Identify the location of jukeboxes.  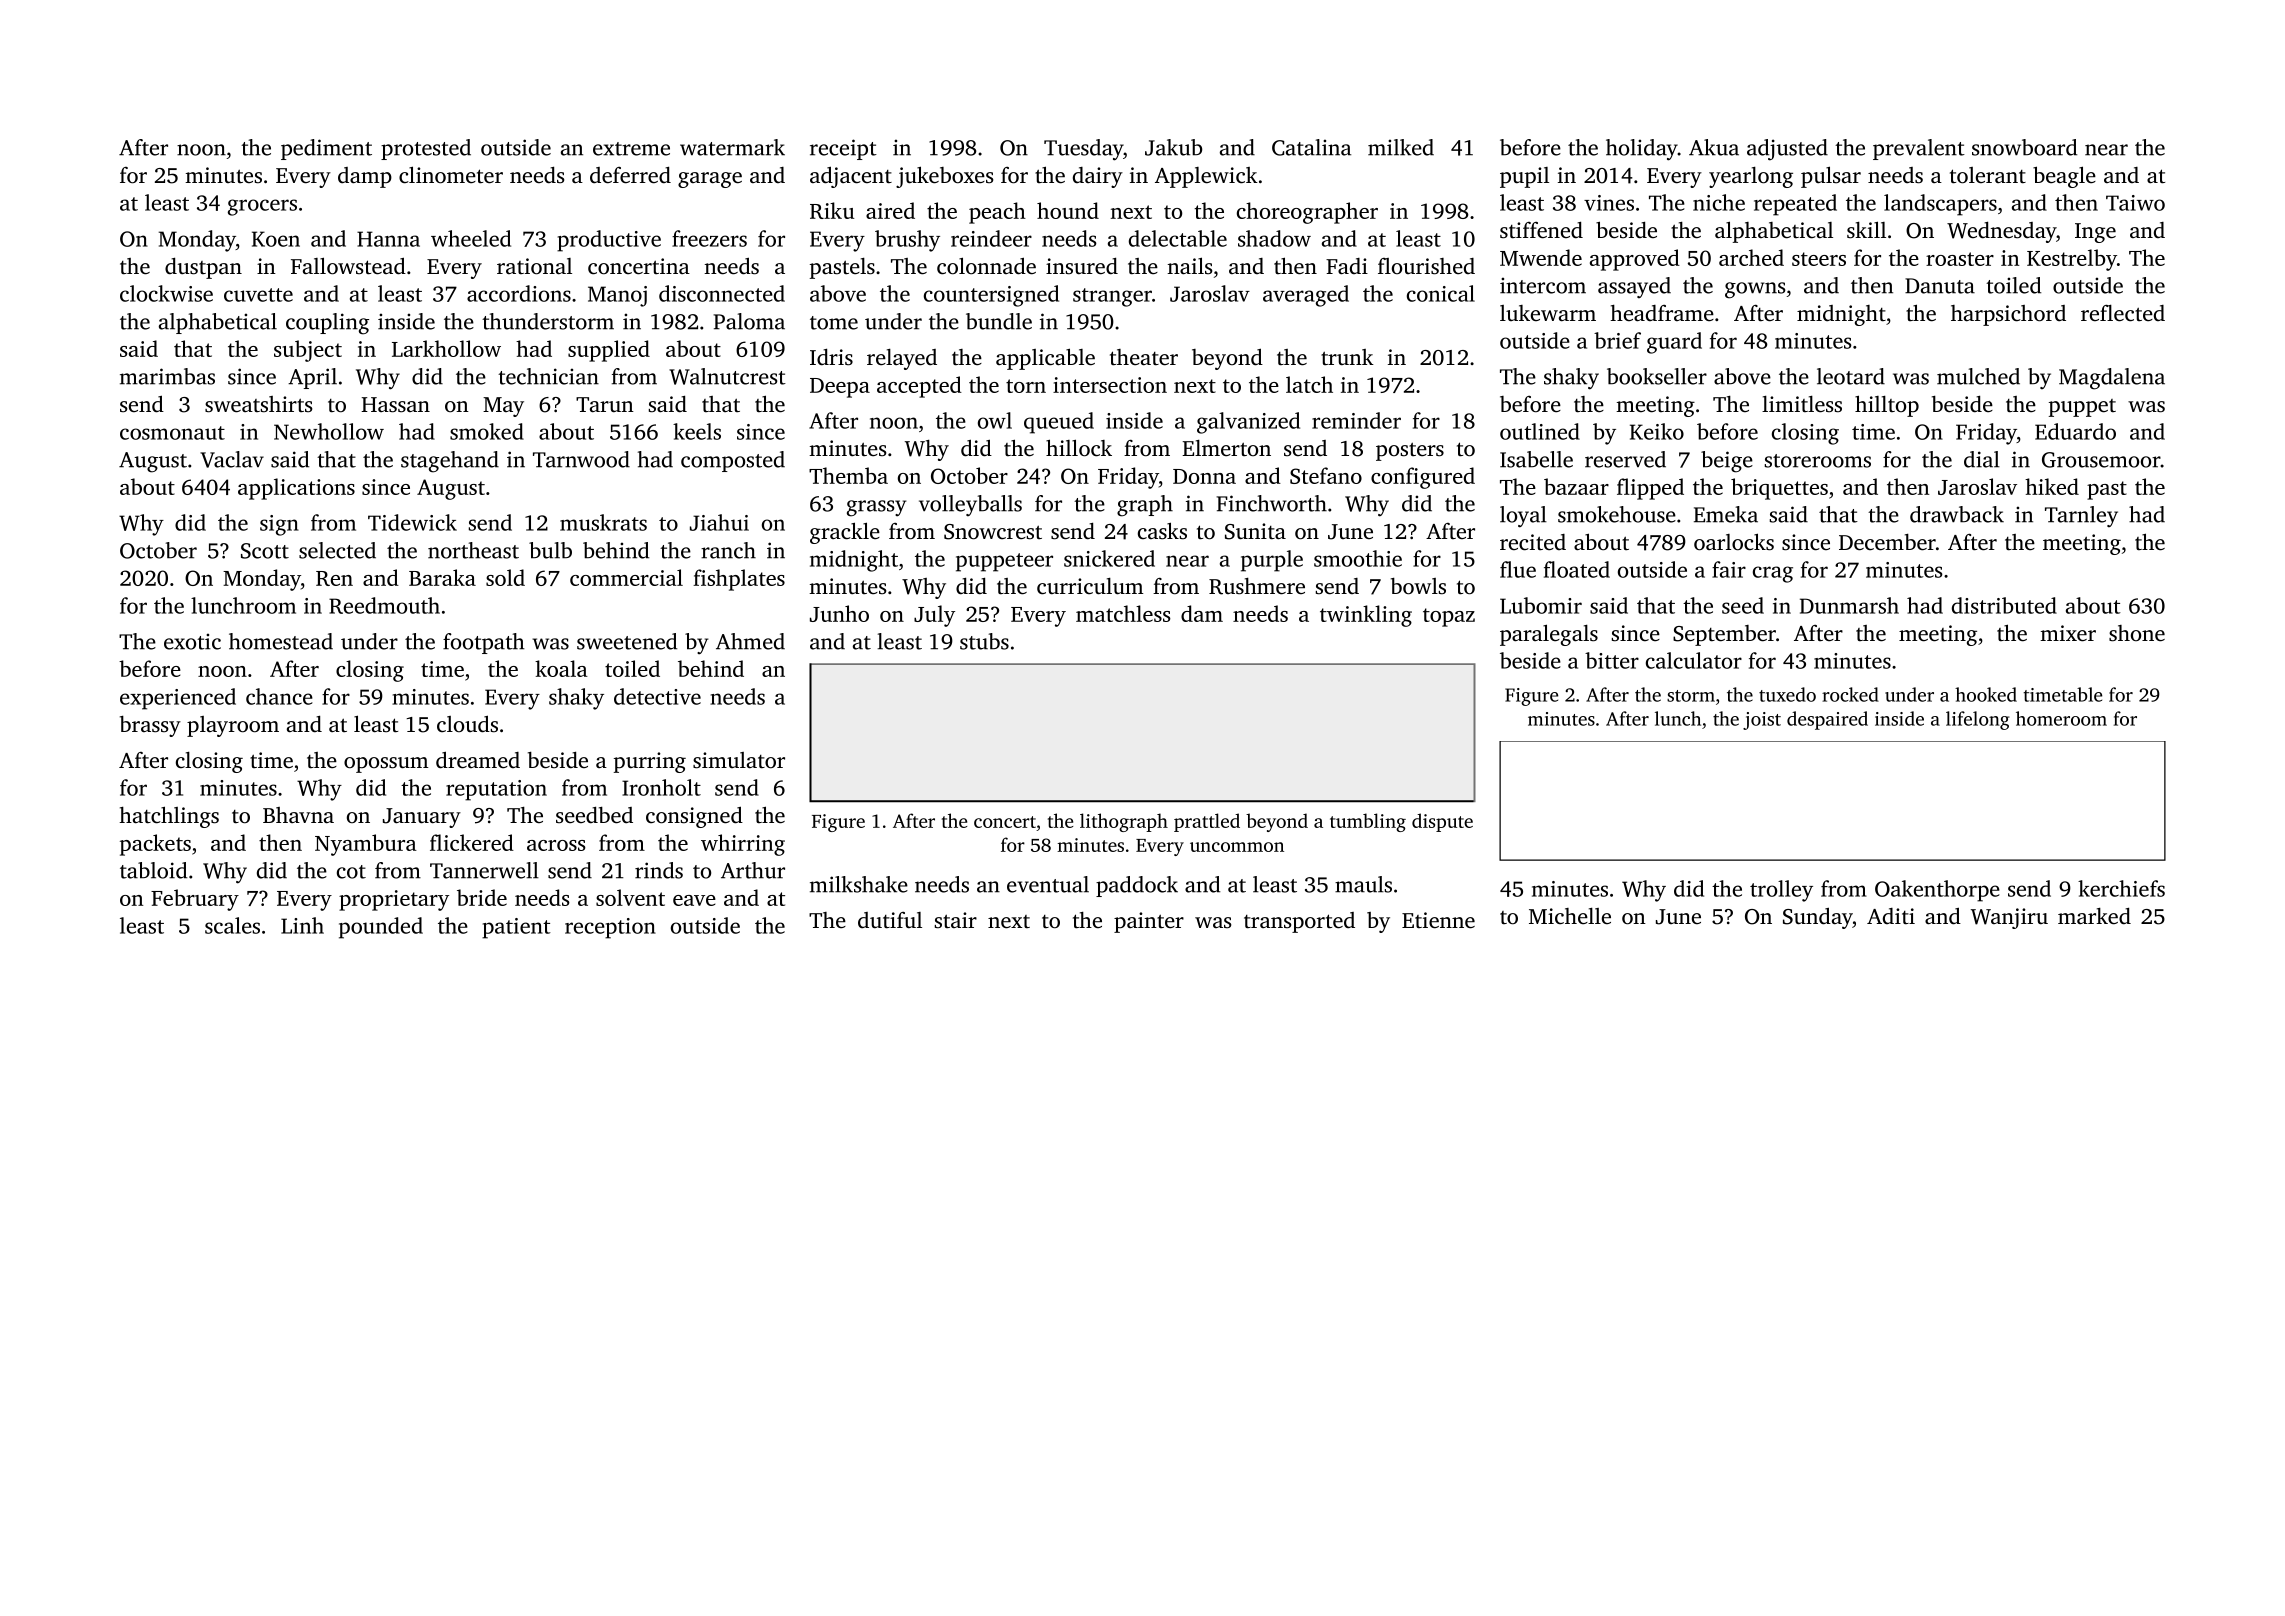
(944, 177).
